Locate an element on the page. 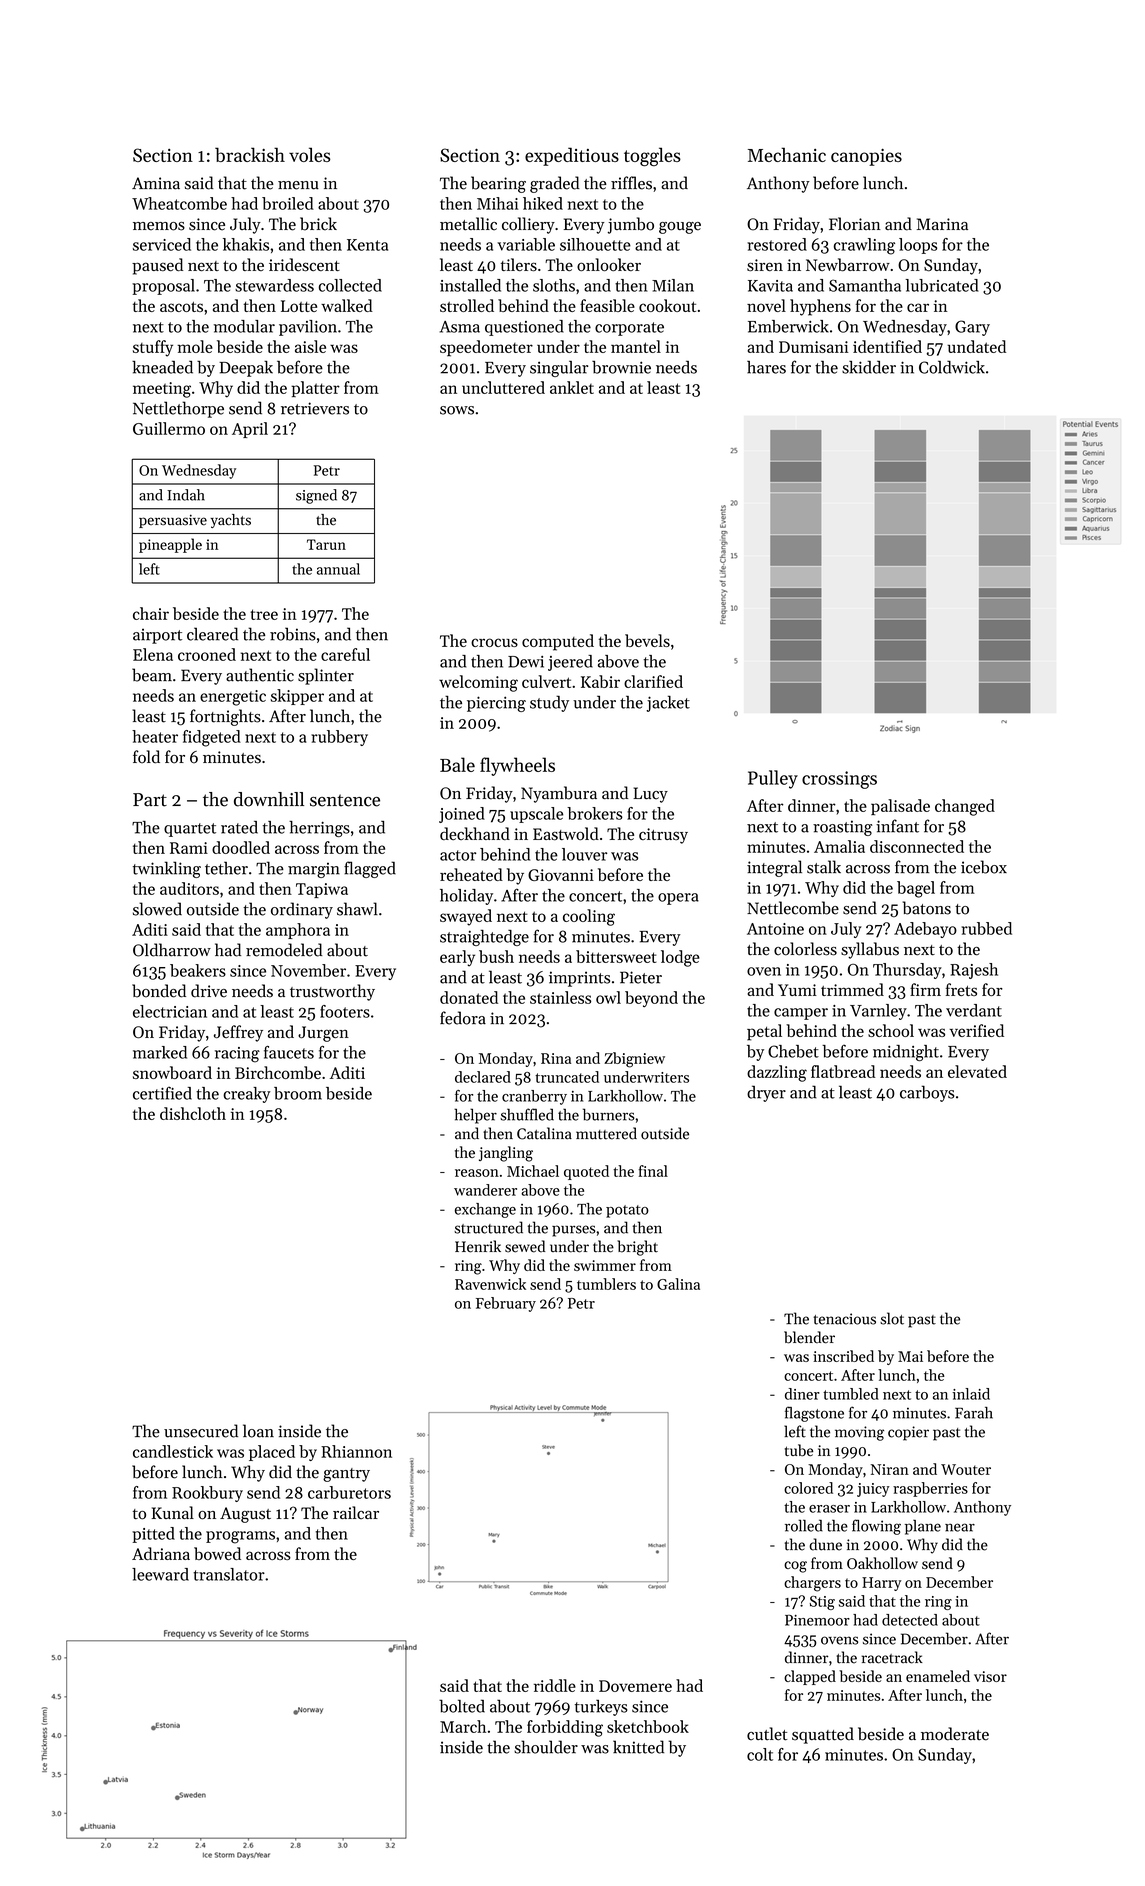 The height and width of the image is (1886, 1145). near is located at coordinates (960, 1527).
